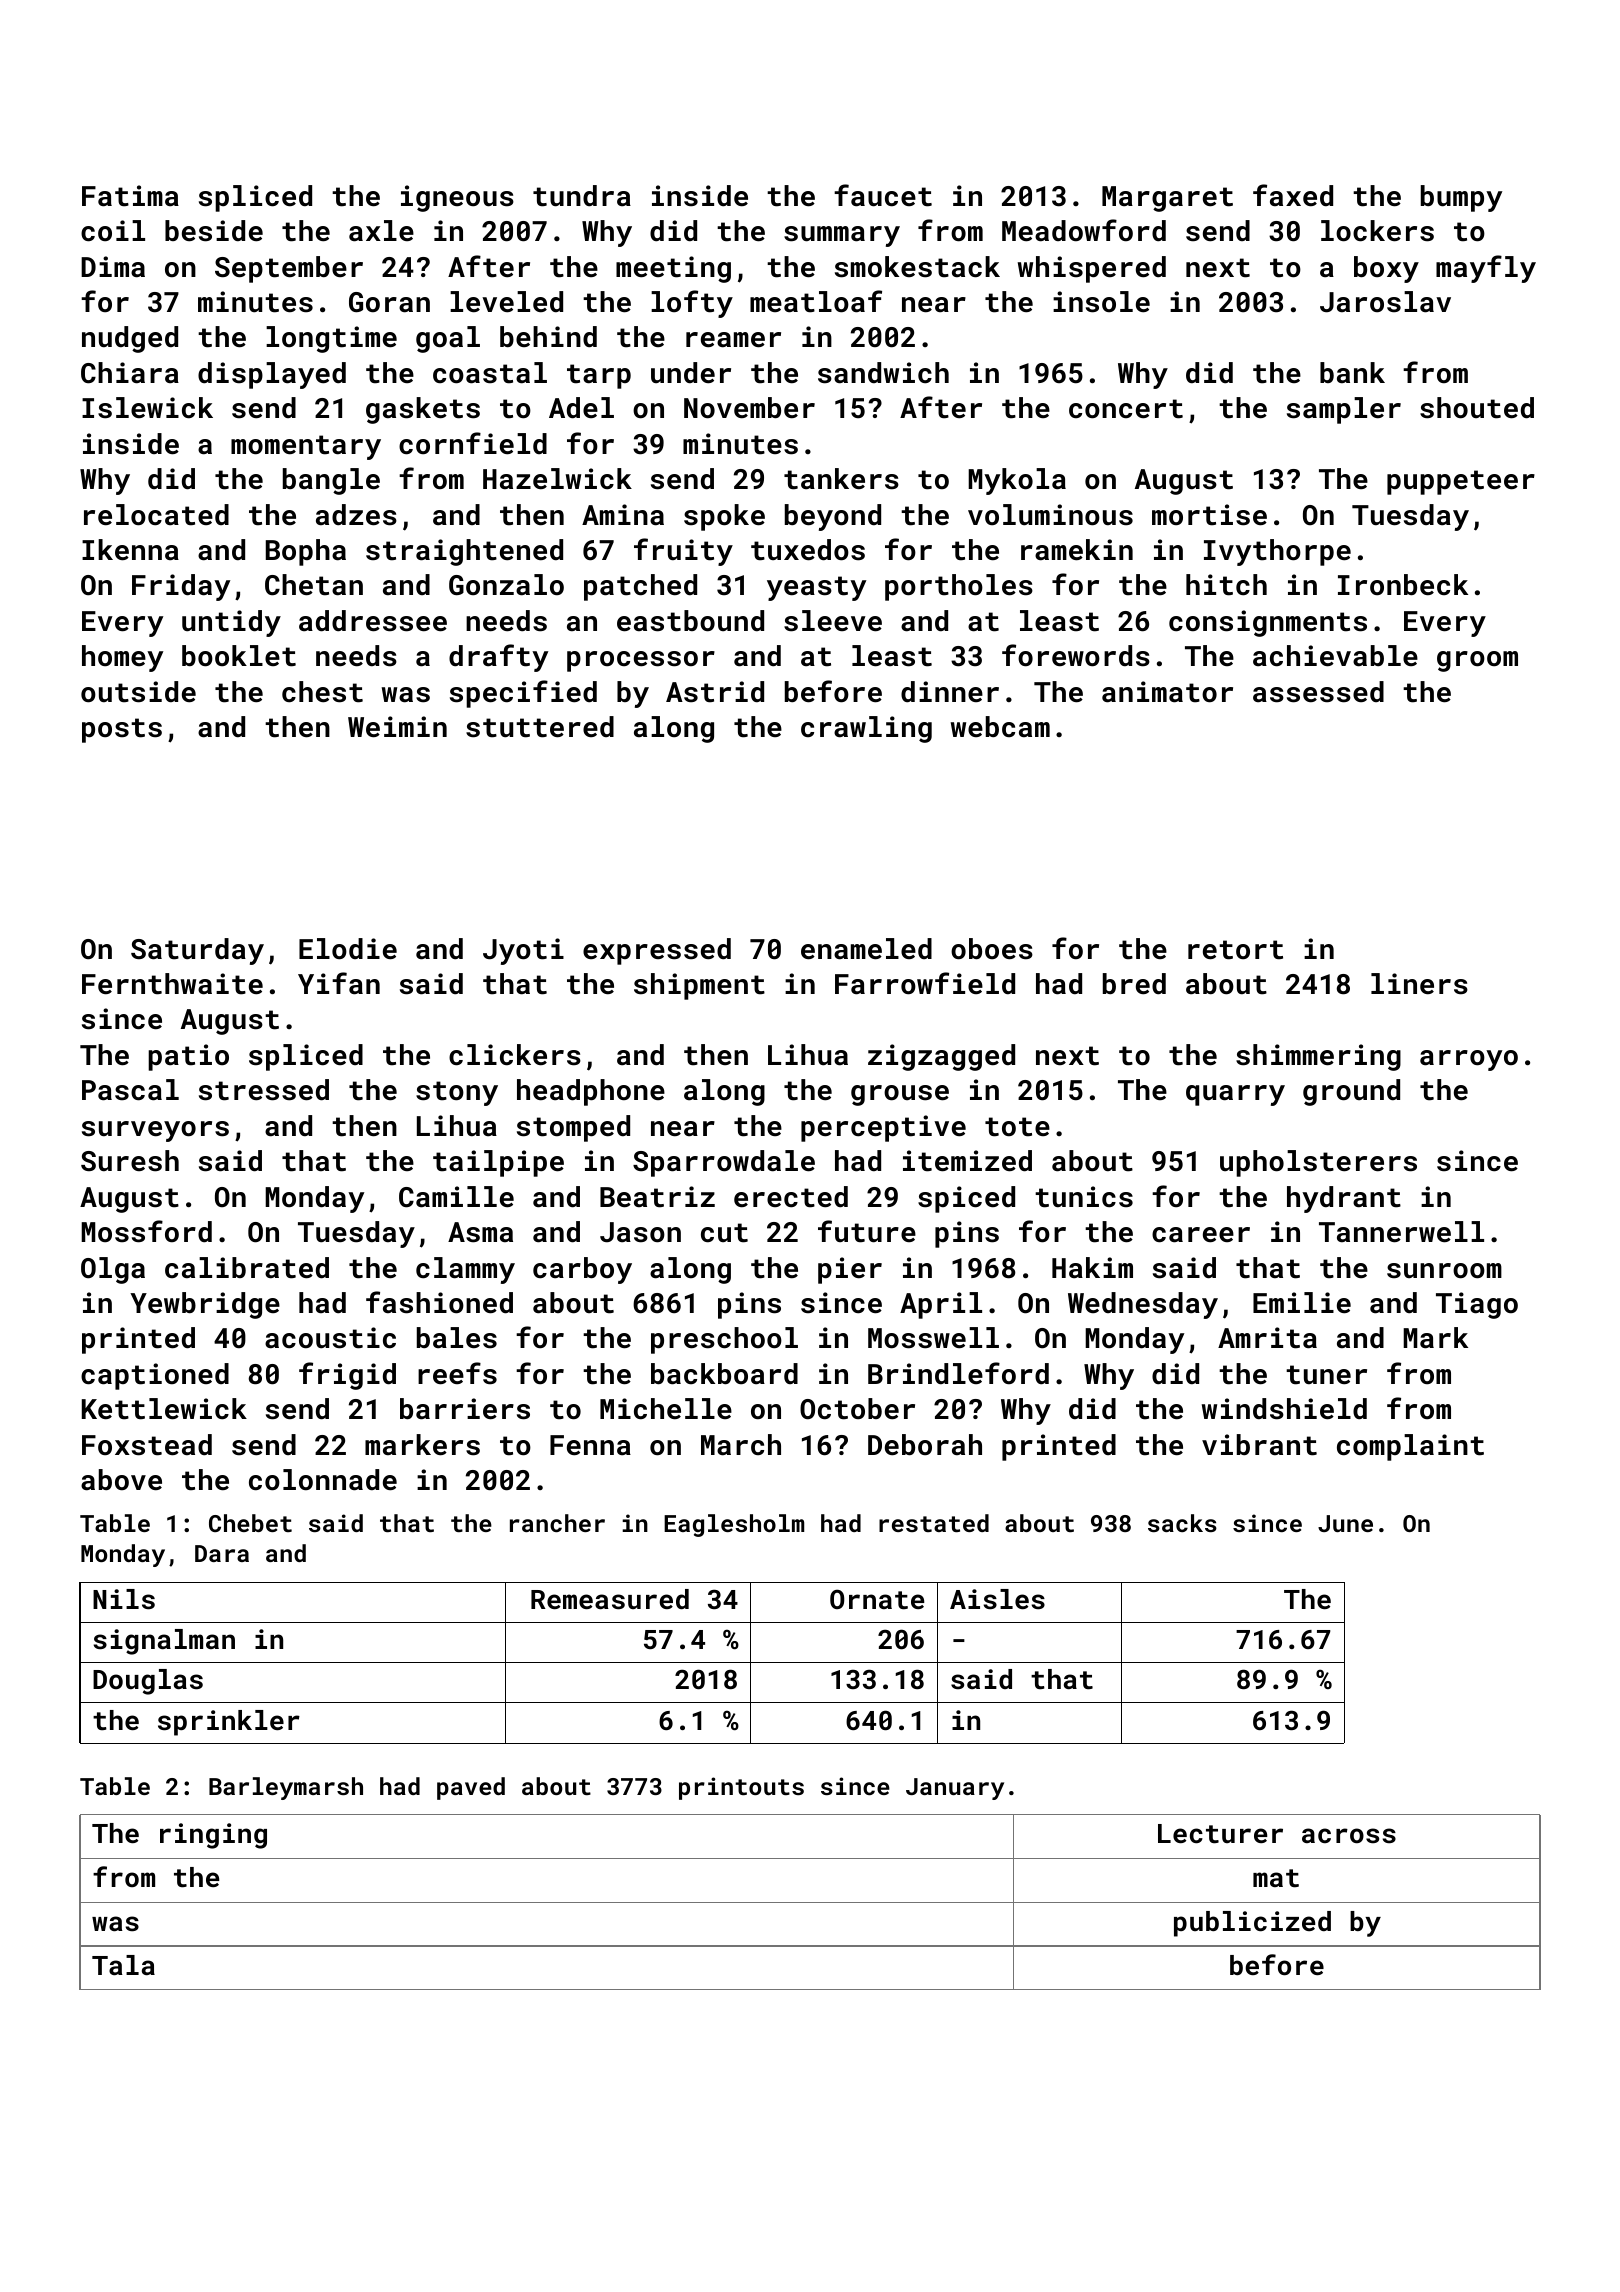 The width and height of the screenshot is (1620, 2292). I want to click on across, so click(1349, 1836).
